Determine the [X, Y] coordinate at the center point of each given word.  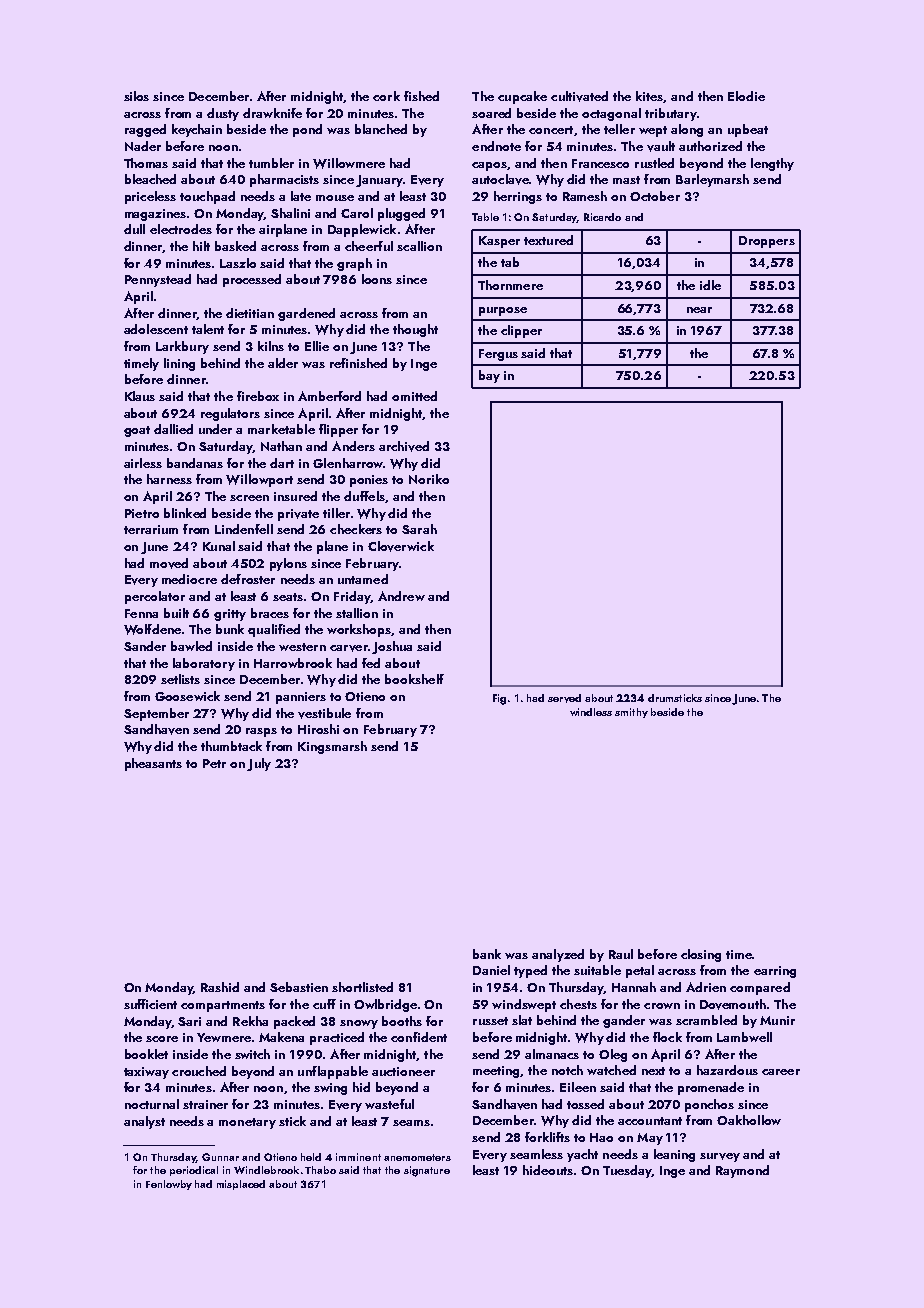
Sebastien [299, 987]
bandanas [195, 463]
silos [136, 96]
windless [591, 712]
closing [701, 955]
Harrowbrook [293, 663]
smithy [631, 713]
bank [487, 954]
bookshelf [414, 679]
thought [415, 330]
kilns [271, 346]
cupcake [522, 97]
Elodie [746, 96]
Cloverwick [401, 546]
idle [710, 285]
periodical [194, 1171]
